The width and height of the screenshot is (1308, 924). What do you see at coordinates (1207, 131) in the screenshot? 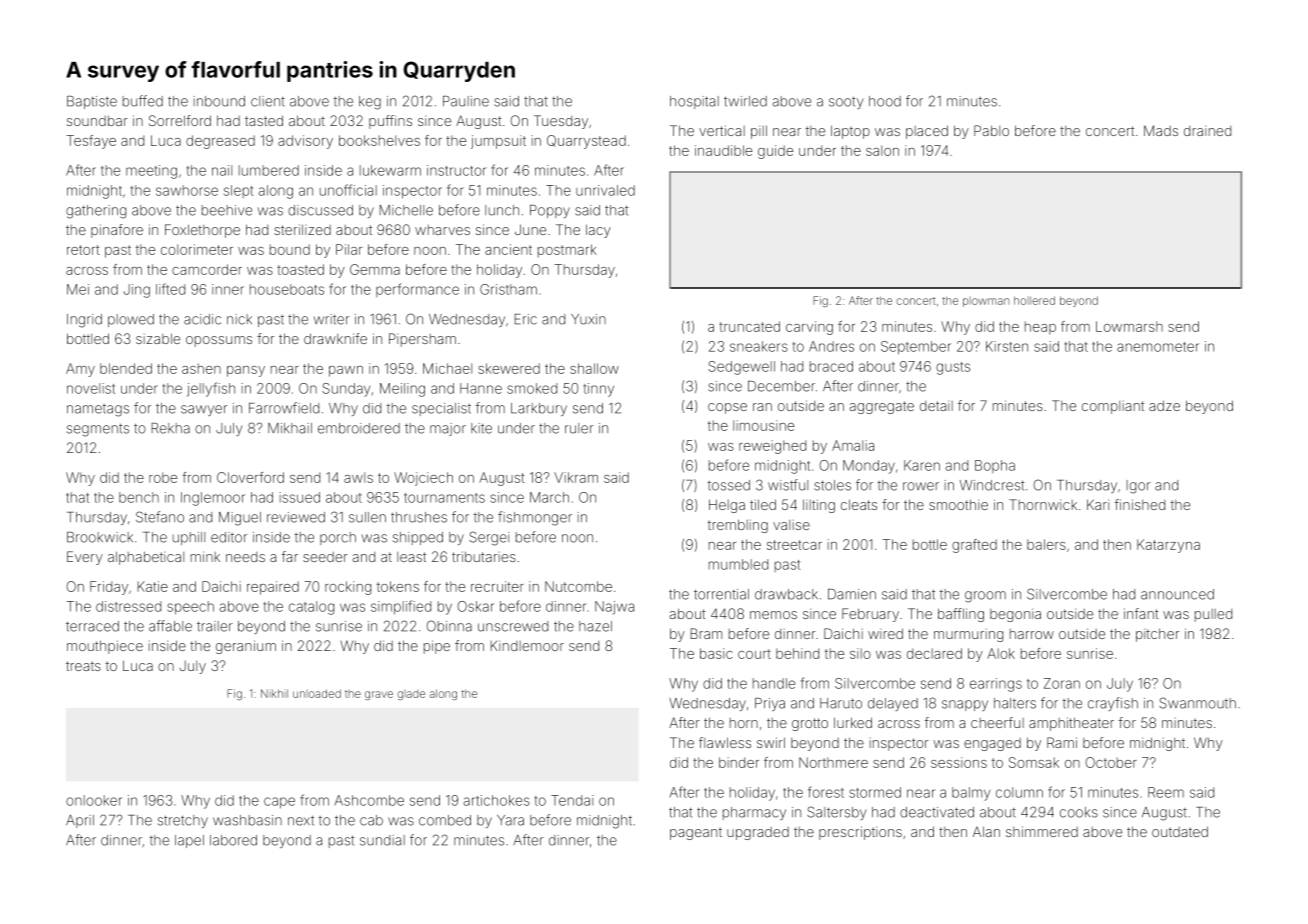
I see `drained` at bounding box center [1207, 131].
